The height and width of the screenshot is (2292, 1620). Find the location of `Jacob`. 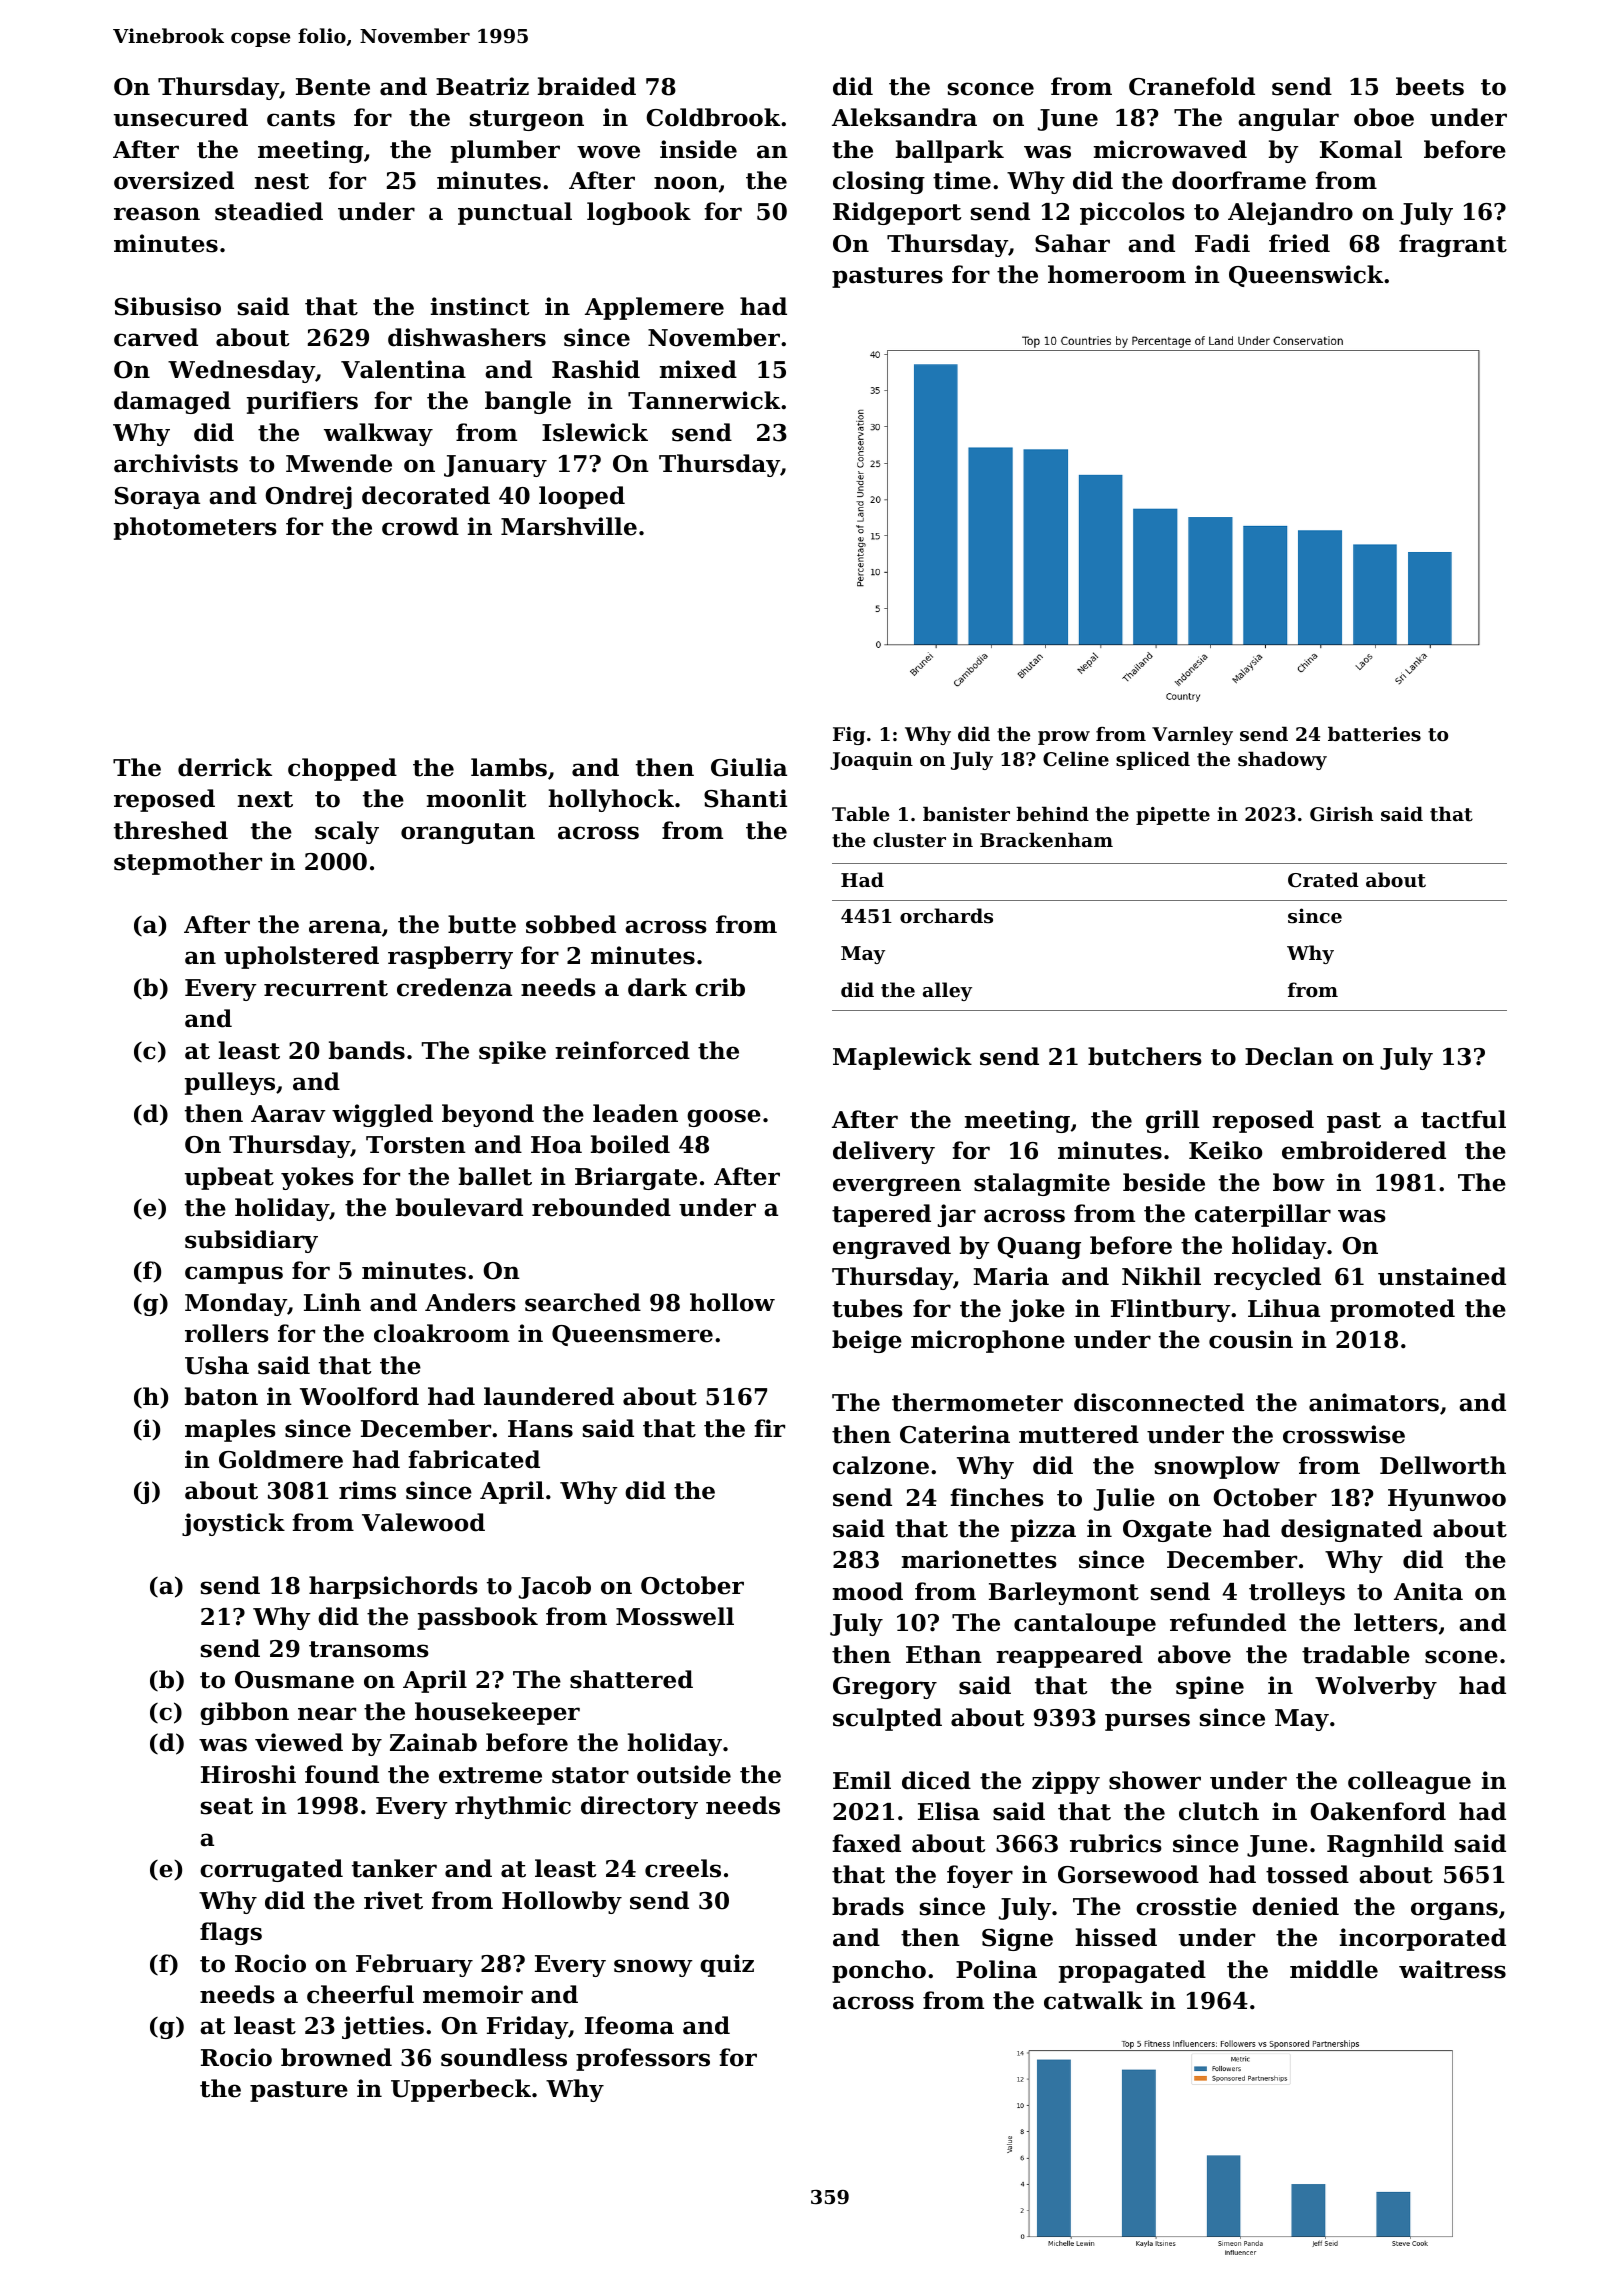

Jacob is located at coordinates (555, 1587).
